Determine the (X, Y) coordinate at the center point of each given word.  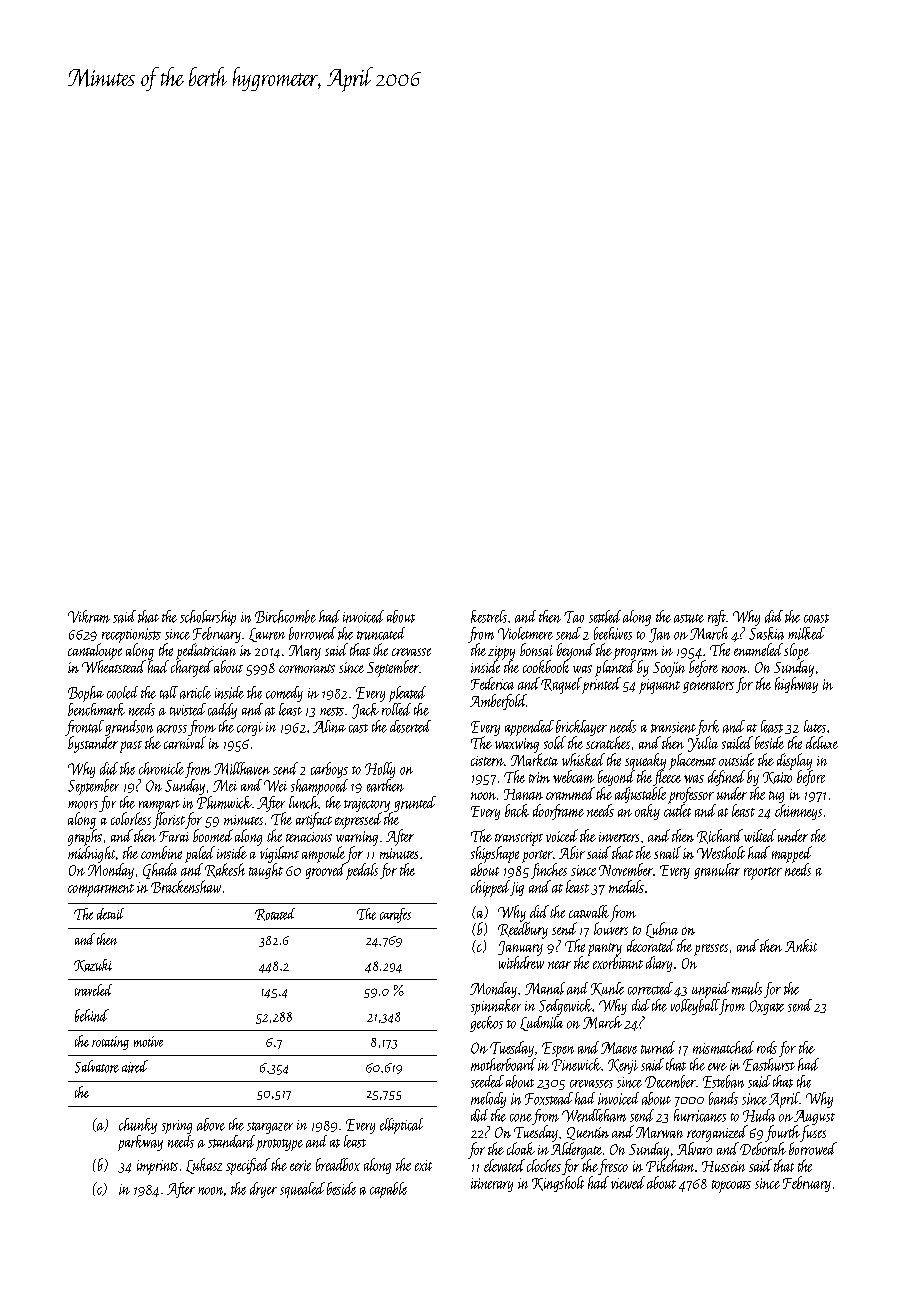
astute (689, 618)
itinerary (492, 1185)
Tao (574, 617)
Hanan (523, 794)
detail (110, 914)
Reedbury (523, 930)
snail (667, 852)
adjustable (640, 795)
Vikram (89, 616)
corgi (250, 729)
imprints (157, 1167)
